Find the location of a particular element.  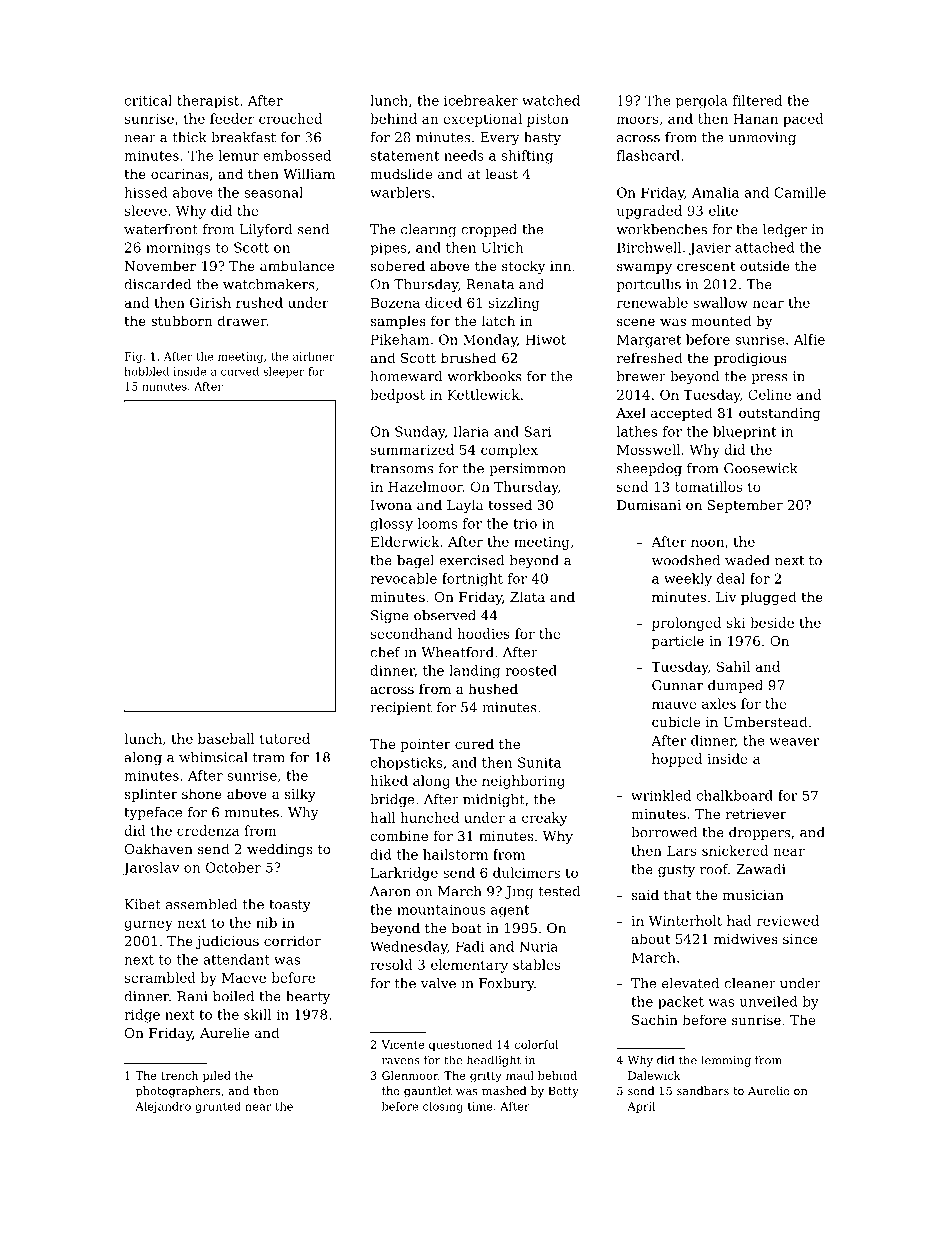

watched is located at coordinates (551, 100).
